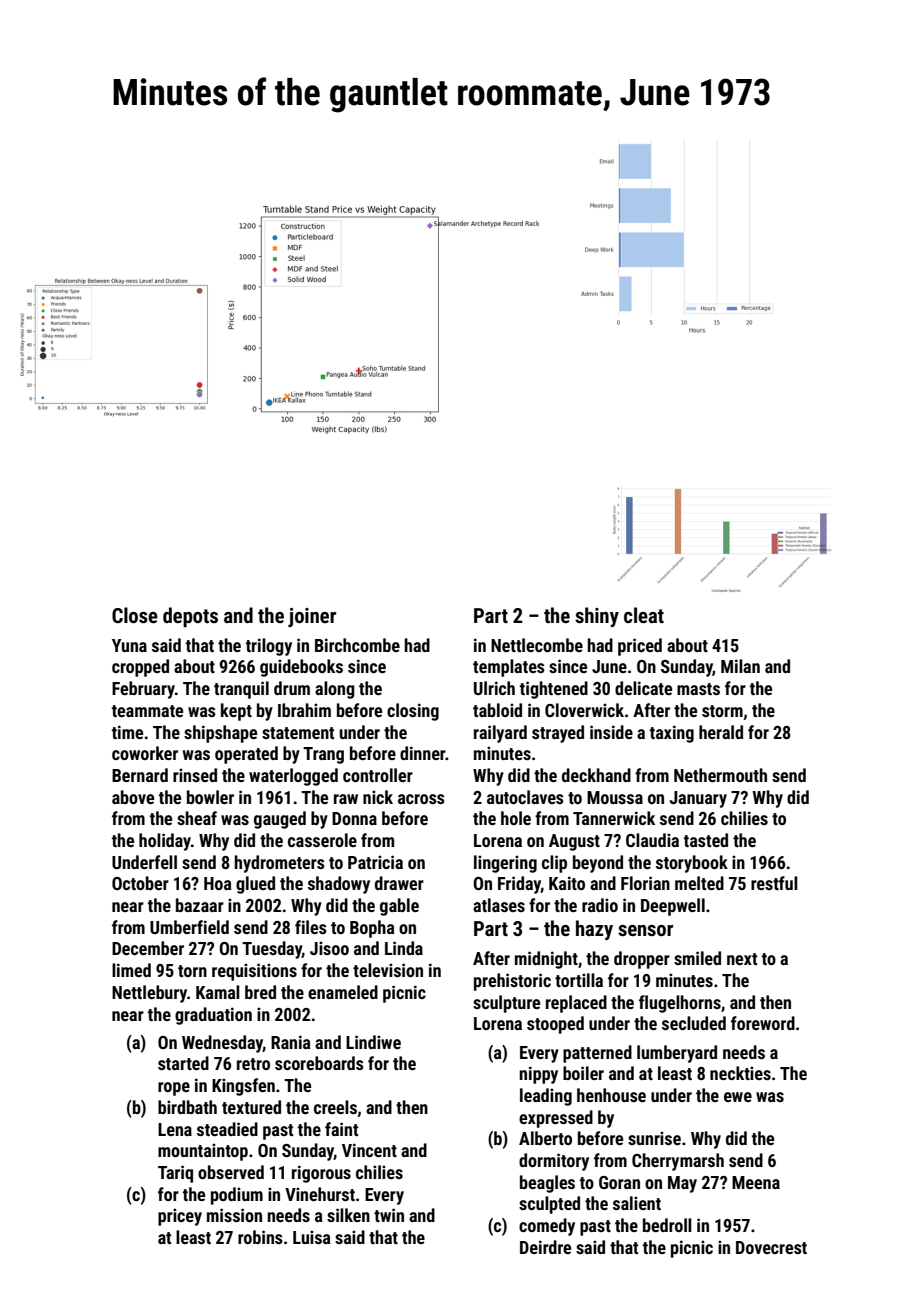 The width and height of the screenshot is (924, 1314). Describe the element at coordinates (537, 645) in the screenshot. I see `Nettlecombe` at that location.
